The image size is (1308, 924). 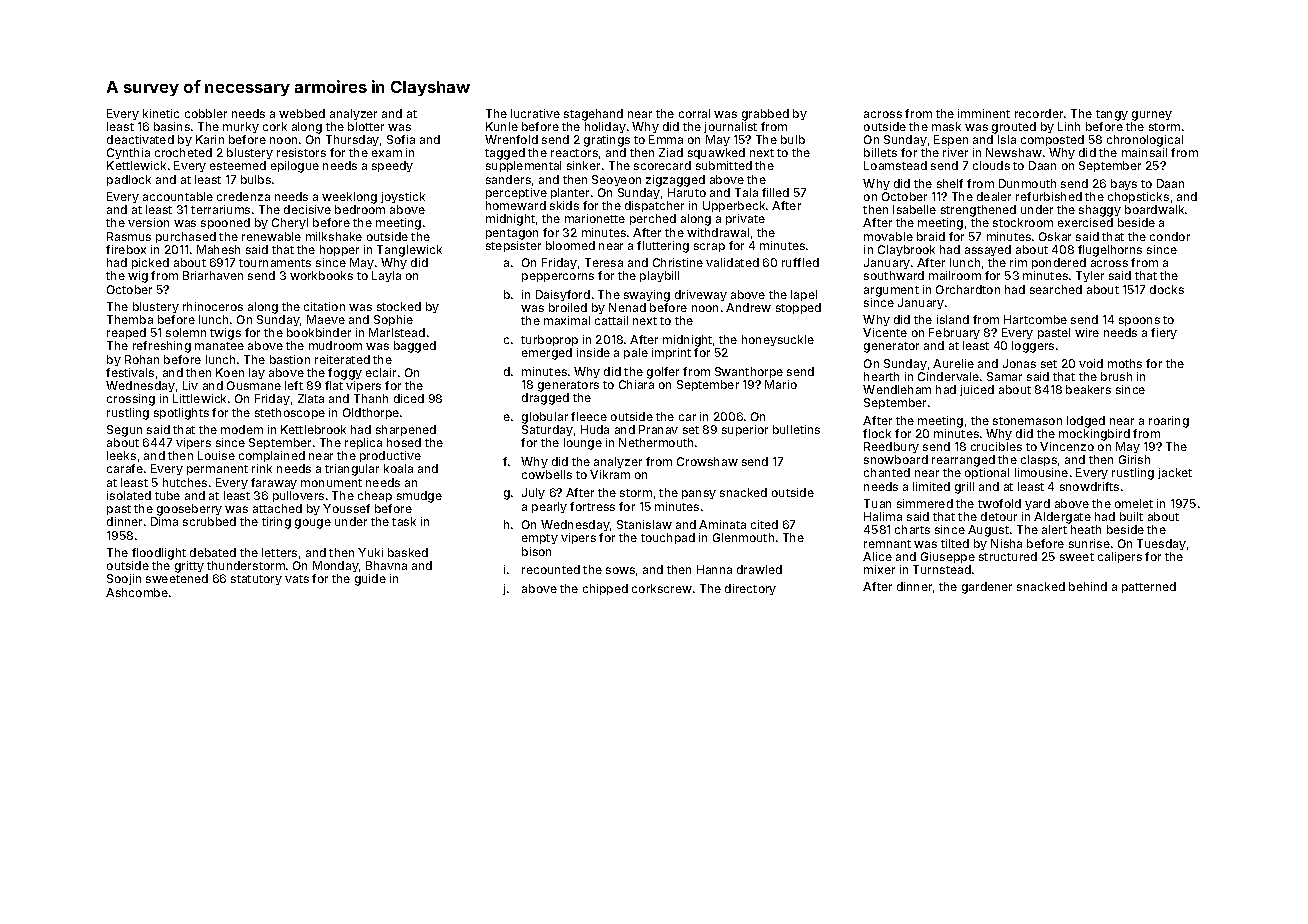 I want to click on chipped, so click(x=605, y=589).
